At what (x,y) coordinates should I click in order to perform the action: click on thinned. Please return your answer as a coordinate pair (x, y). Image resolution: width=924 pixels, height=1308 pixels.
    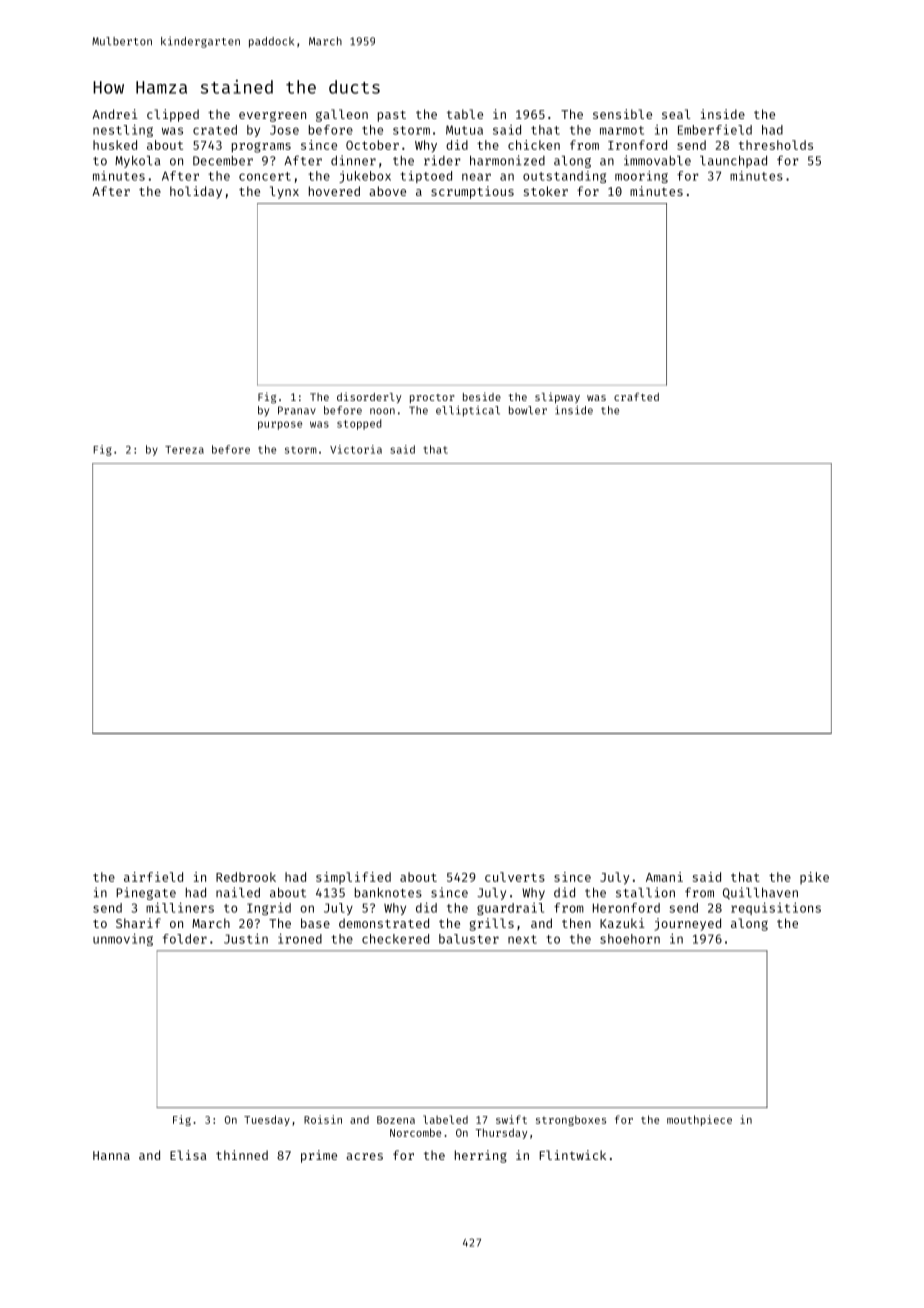
    Looking at the image, I should click on (242, 1155).
